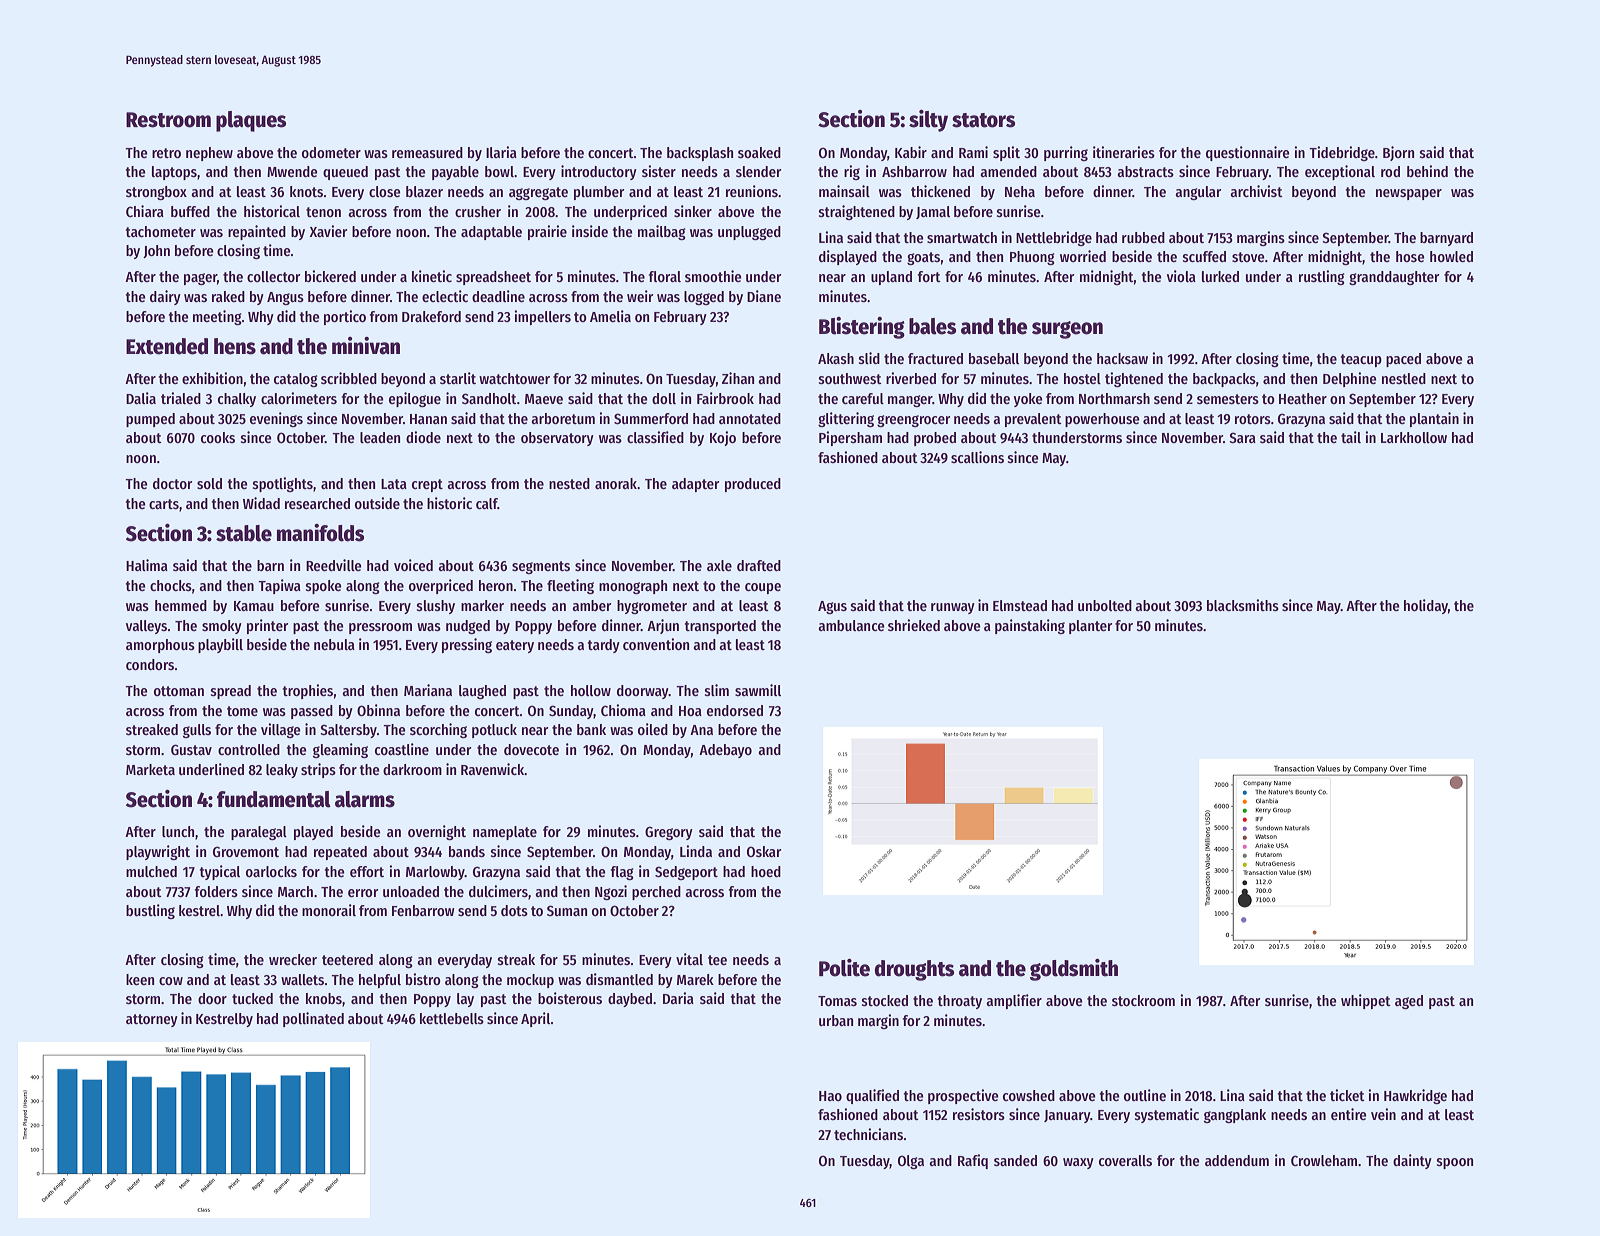  Describe the element at coordinates (1455, 1163) in the screenshot. I see `spoon` at that location.
